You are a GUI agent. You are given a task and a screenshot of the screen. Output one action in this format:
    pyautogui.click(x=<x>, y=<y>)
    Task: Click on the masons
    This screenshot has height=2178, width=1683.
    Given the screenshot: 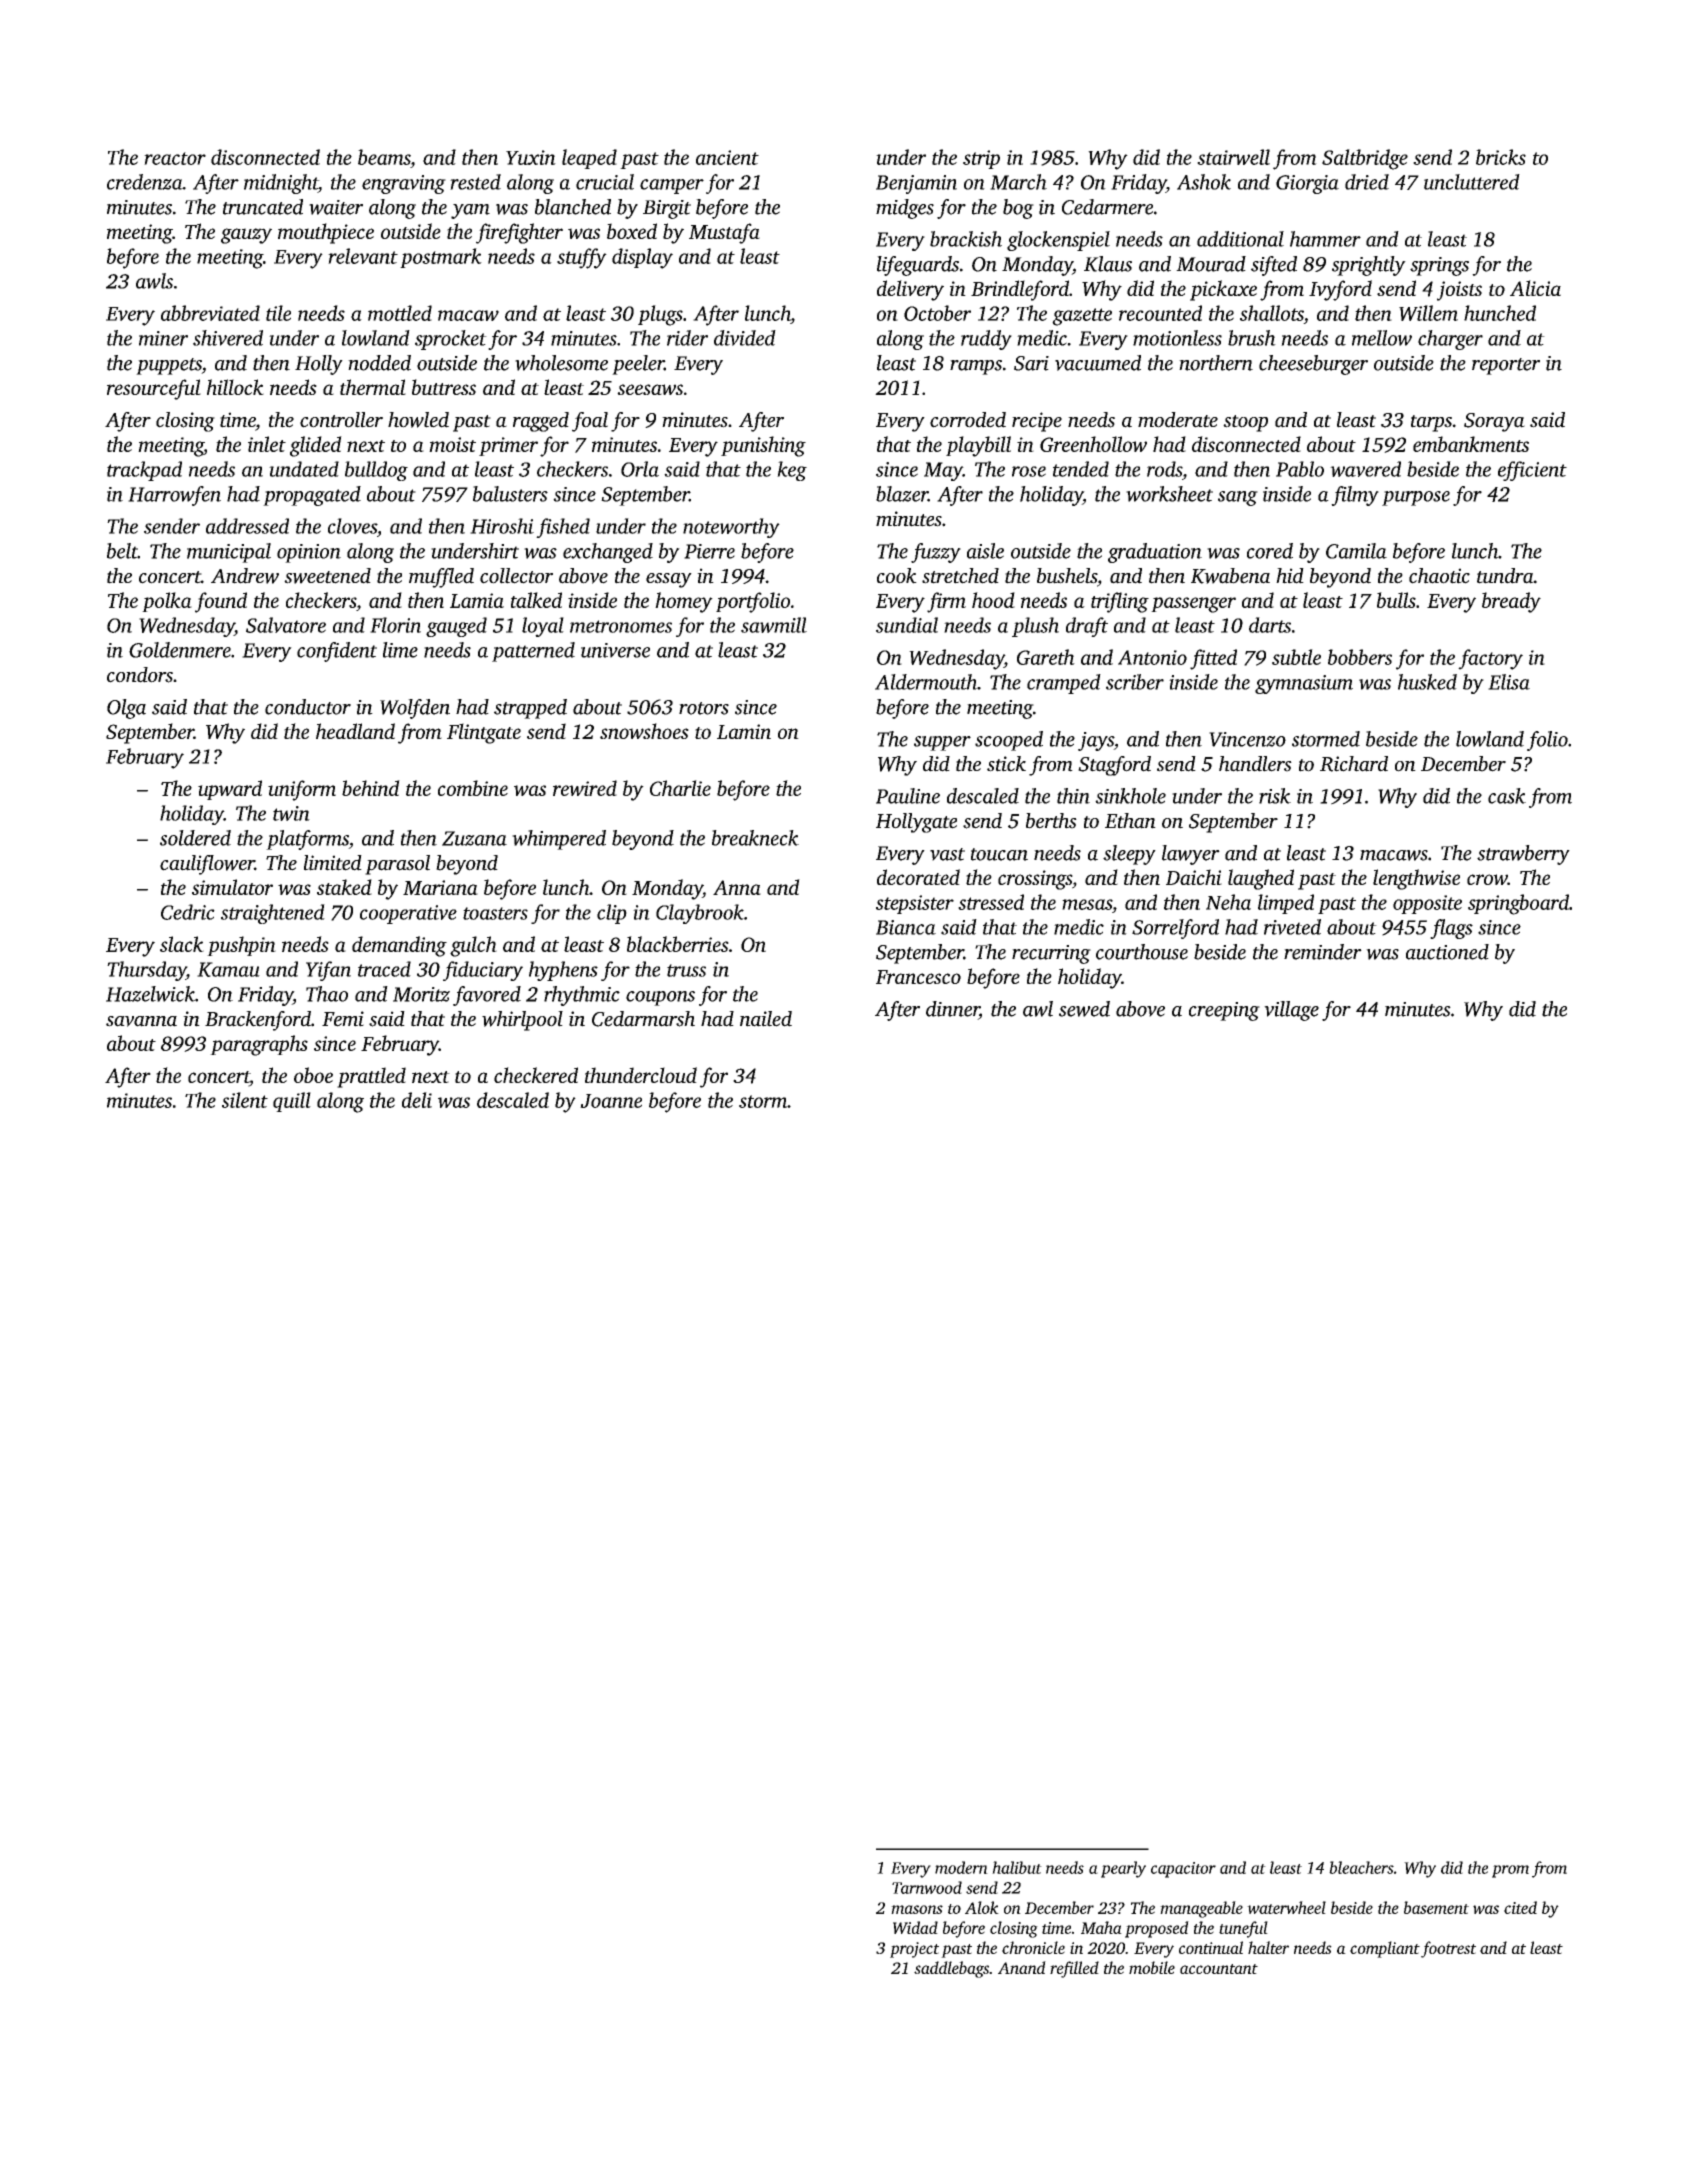 What is the action you would take?
    pyautogui.click(x=917, y=1909)
